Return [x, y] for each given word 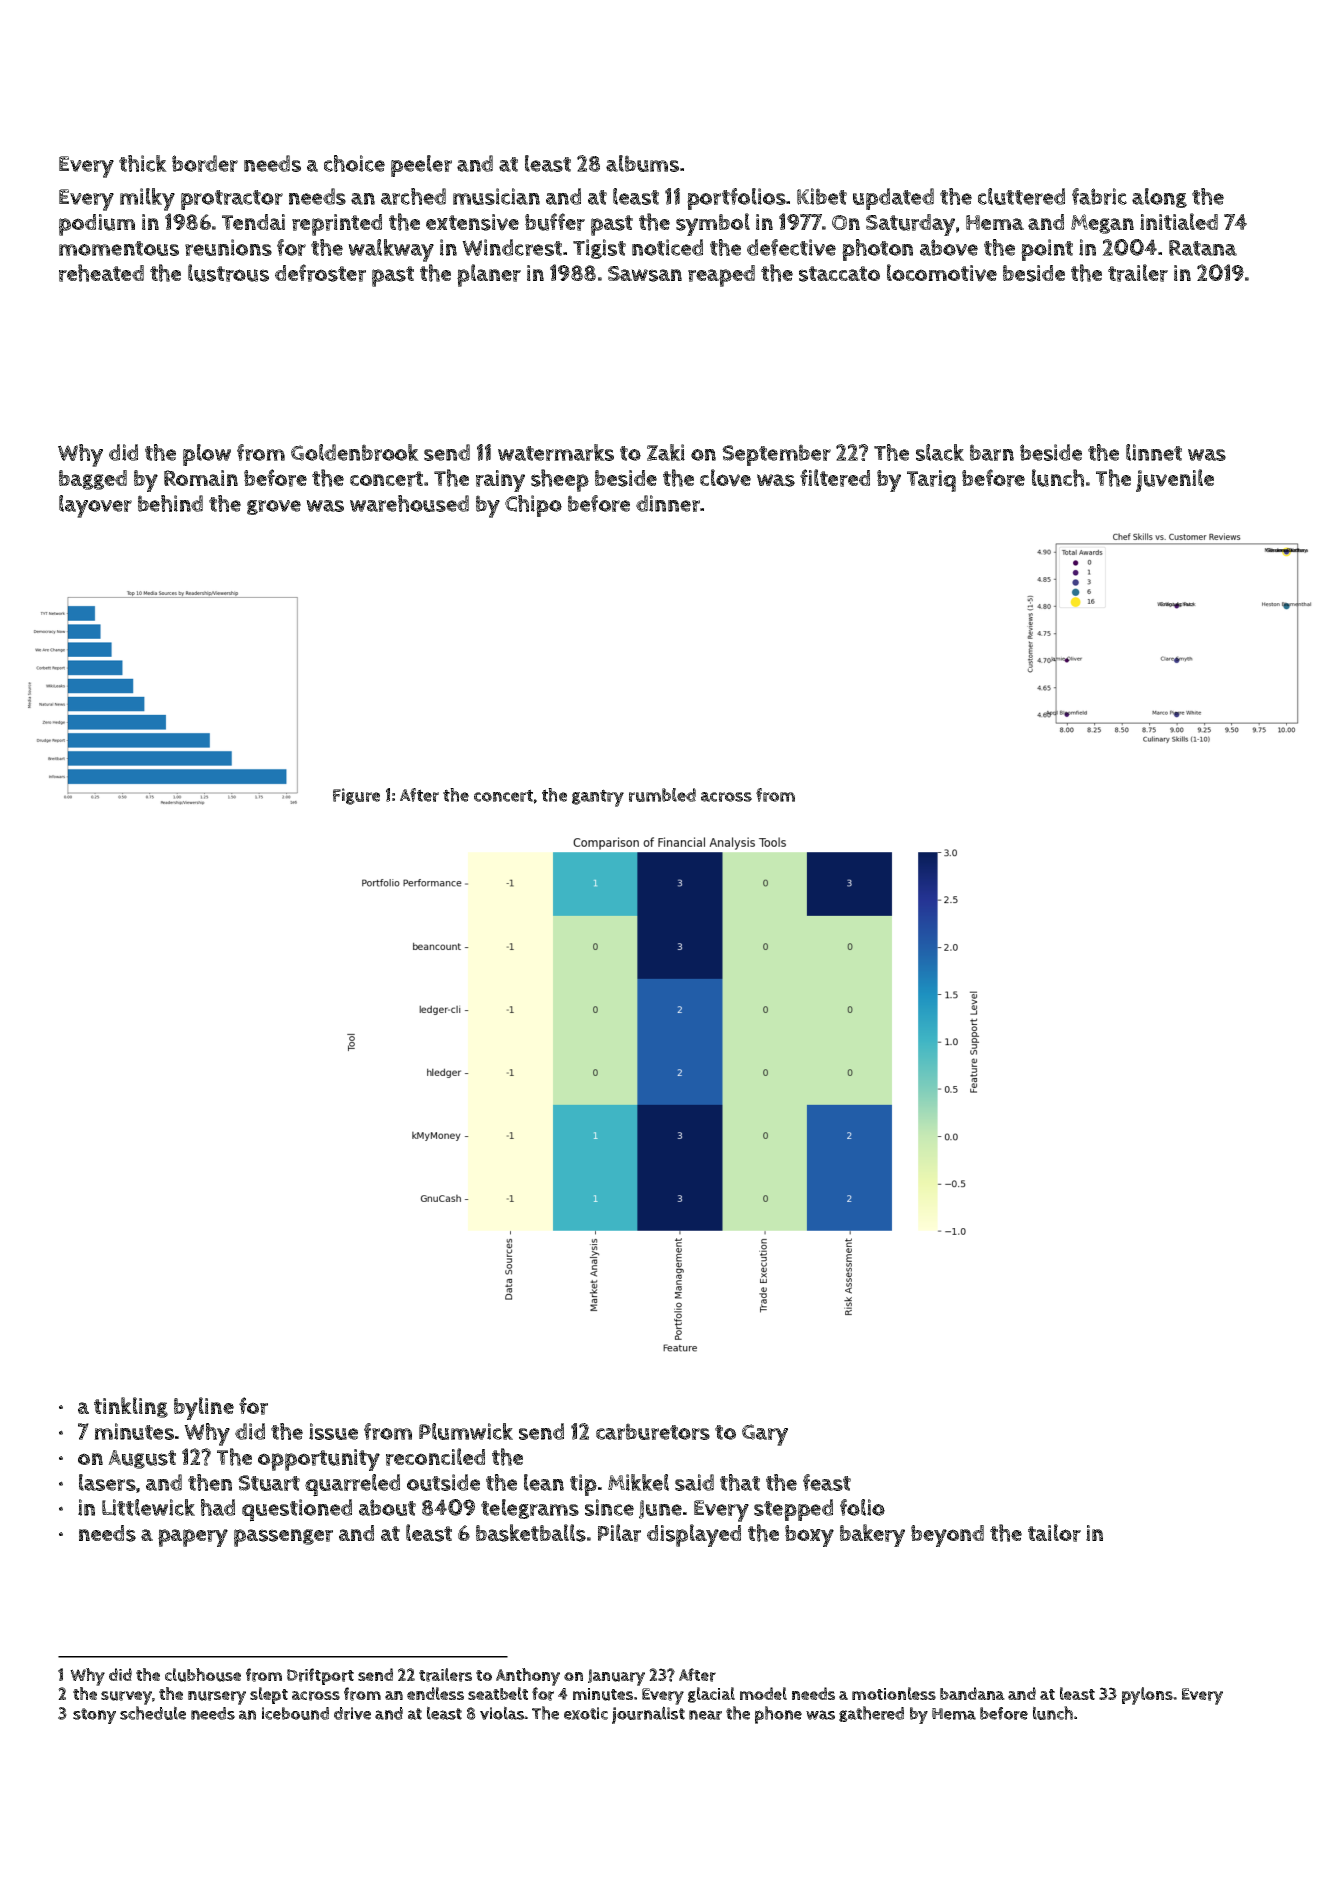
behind [170, 503]
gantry [598, 798]
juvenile [1175, 480]
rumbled [662, 795]
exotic [586, 1713]
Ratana [1203, 248]
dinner [668, 503]
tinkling [131, 1407]
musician [496, 196]
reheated [101, 273]
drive [352, 1713]
